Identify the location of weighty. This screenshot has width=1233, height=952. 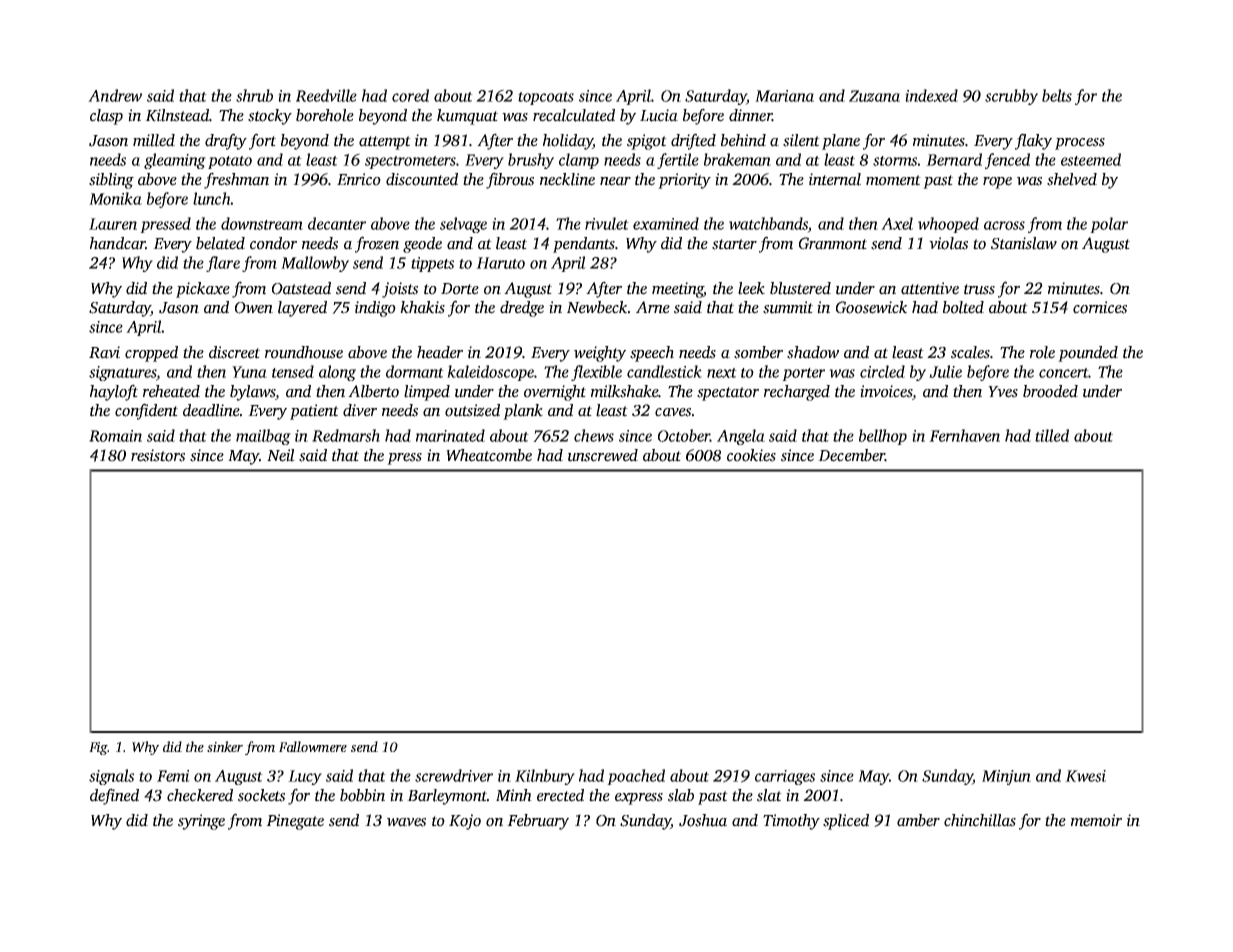
(600, 354).
